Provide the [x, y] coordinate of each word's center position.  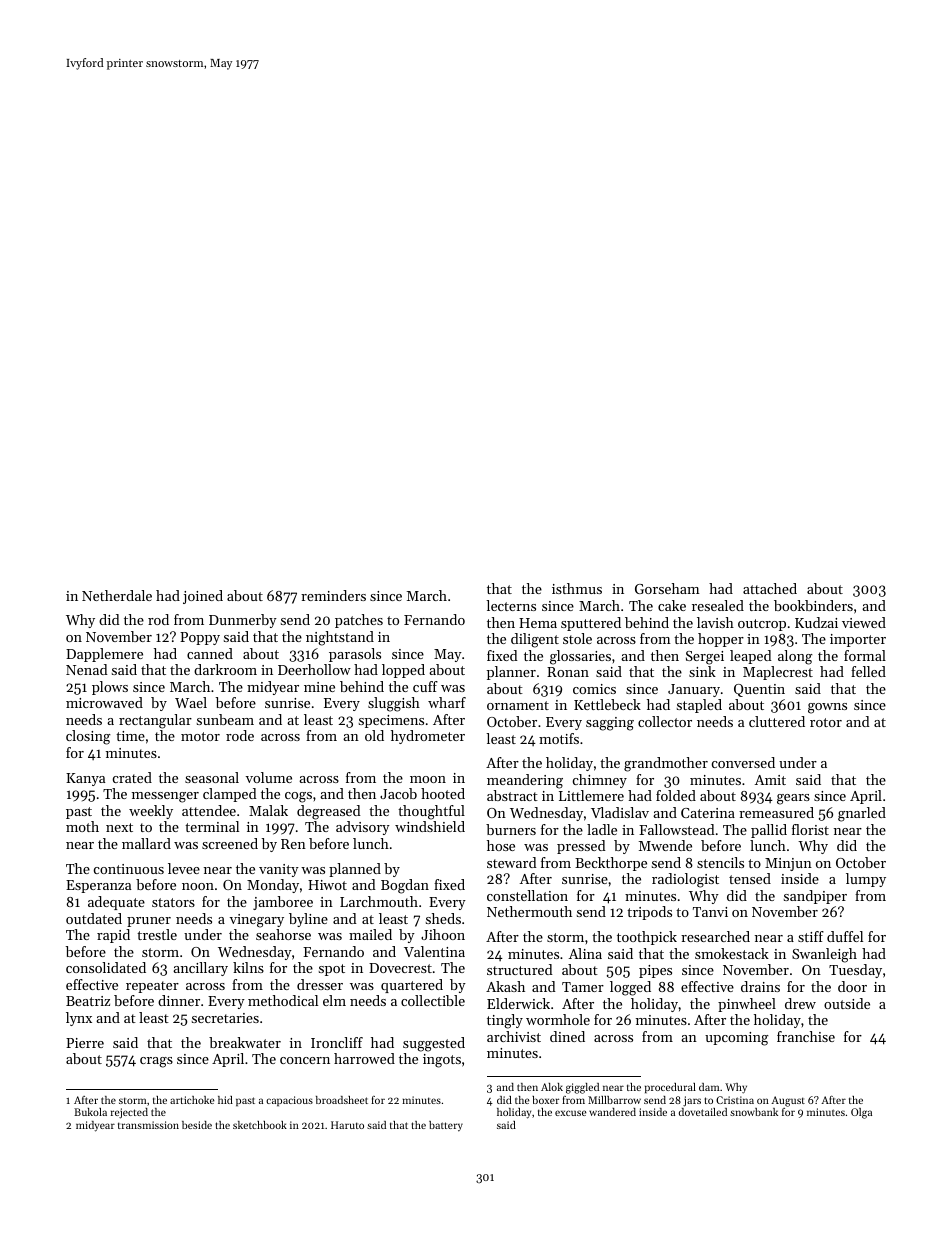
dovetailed [703, 1112]
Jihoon [443, 934]
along [795, 657]
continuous [129, 869]
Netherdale [117, 595]
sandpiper [815, 897]
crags [156, 1062]
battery [446, 1126]
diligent [535, 640]
